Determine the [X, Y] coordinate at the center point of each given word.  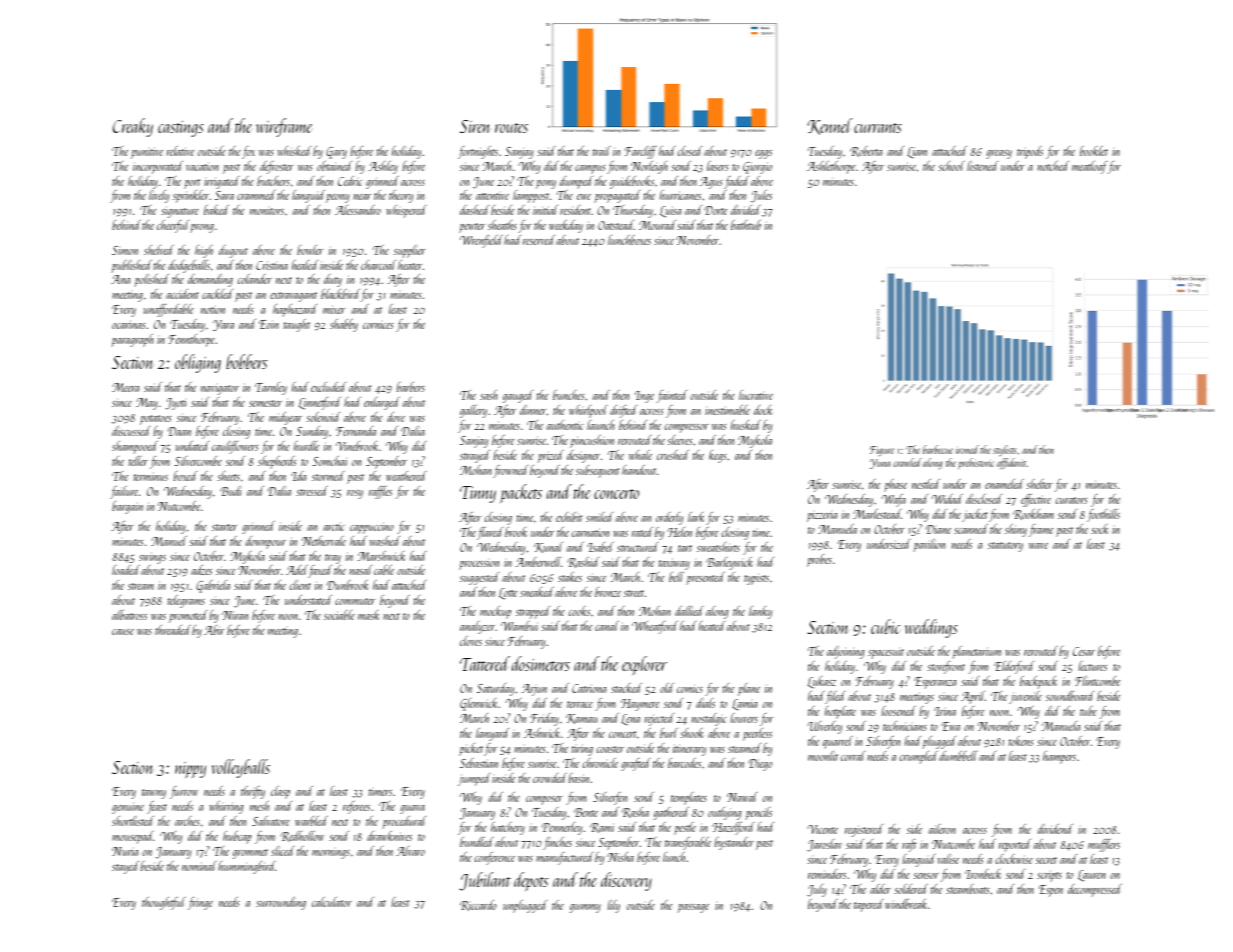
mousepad [133, 837]
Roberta [866, 151]
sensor [926, 876]
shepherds [277, 462]
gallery [473, 411]
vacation [202, 166]
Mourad [657, 225]
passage [693, 908]
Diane [938, 529]
